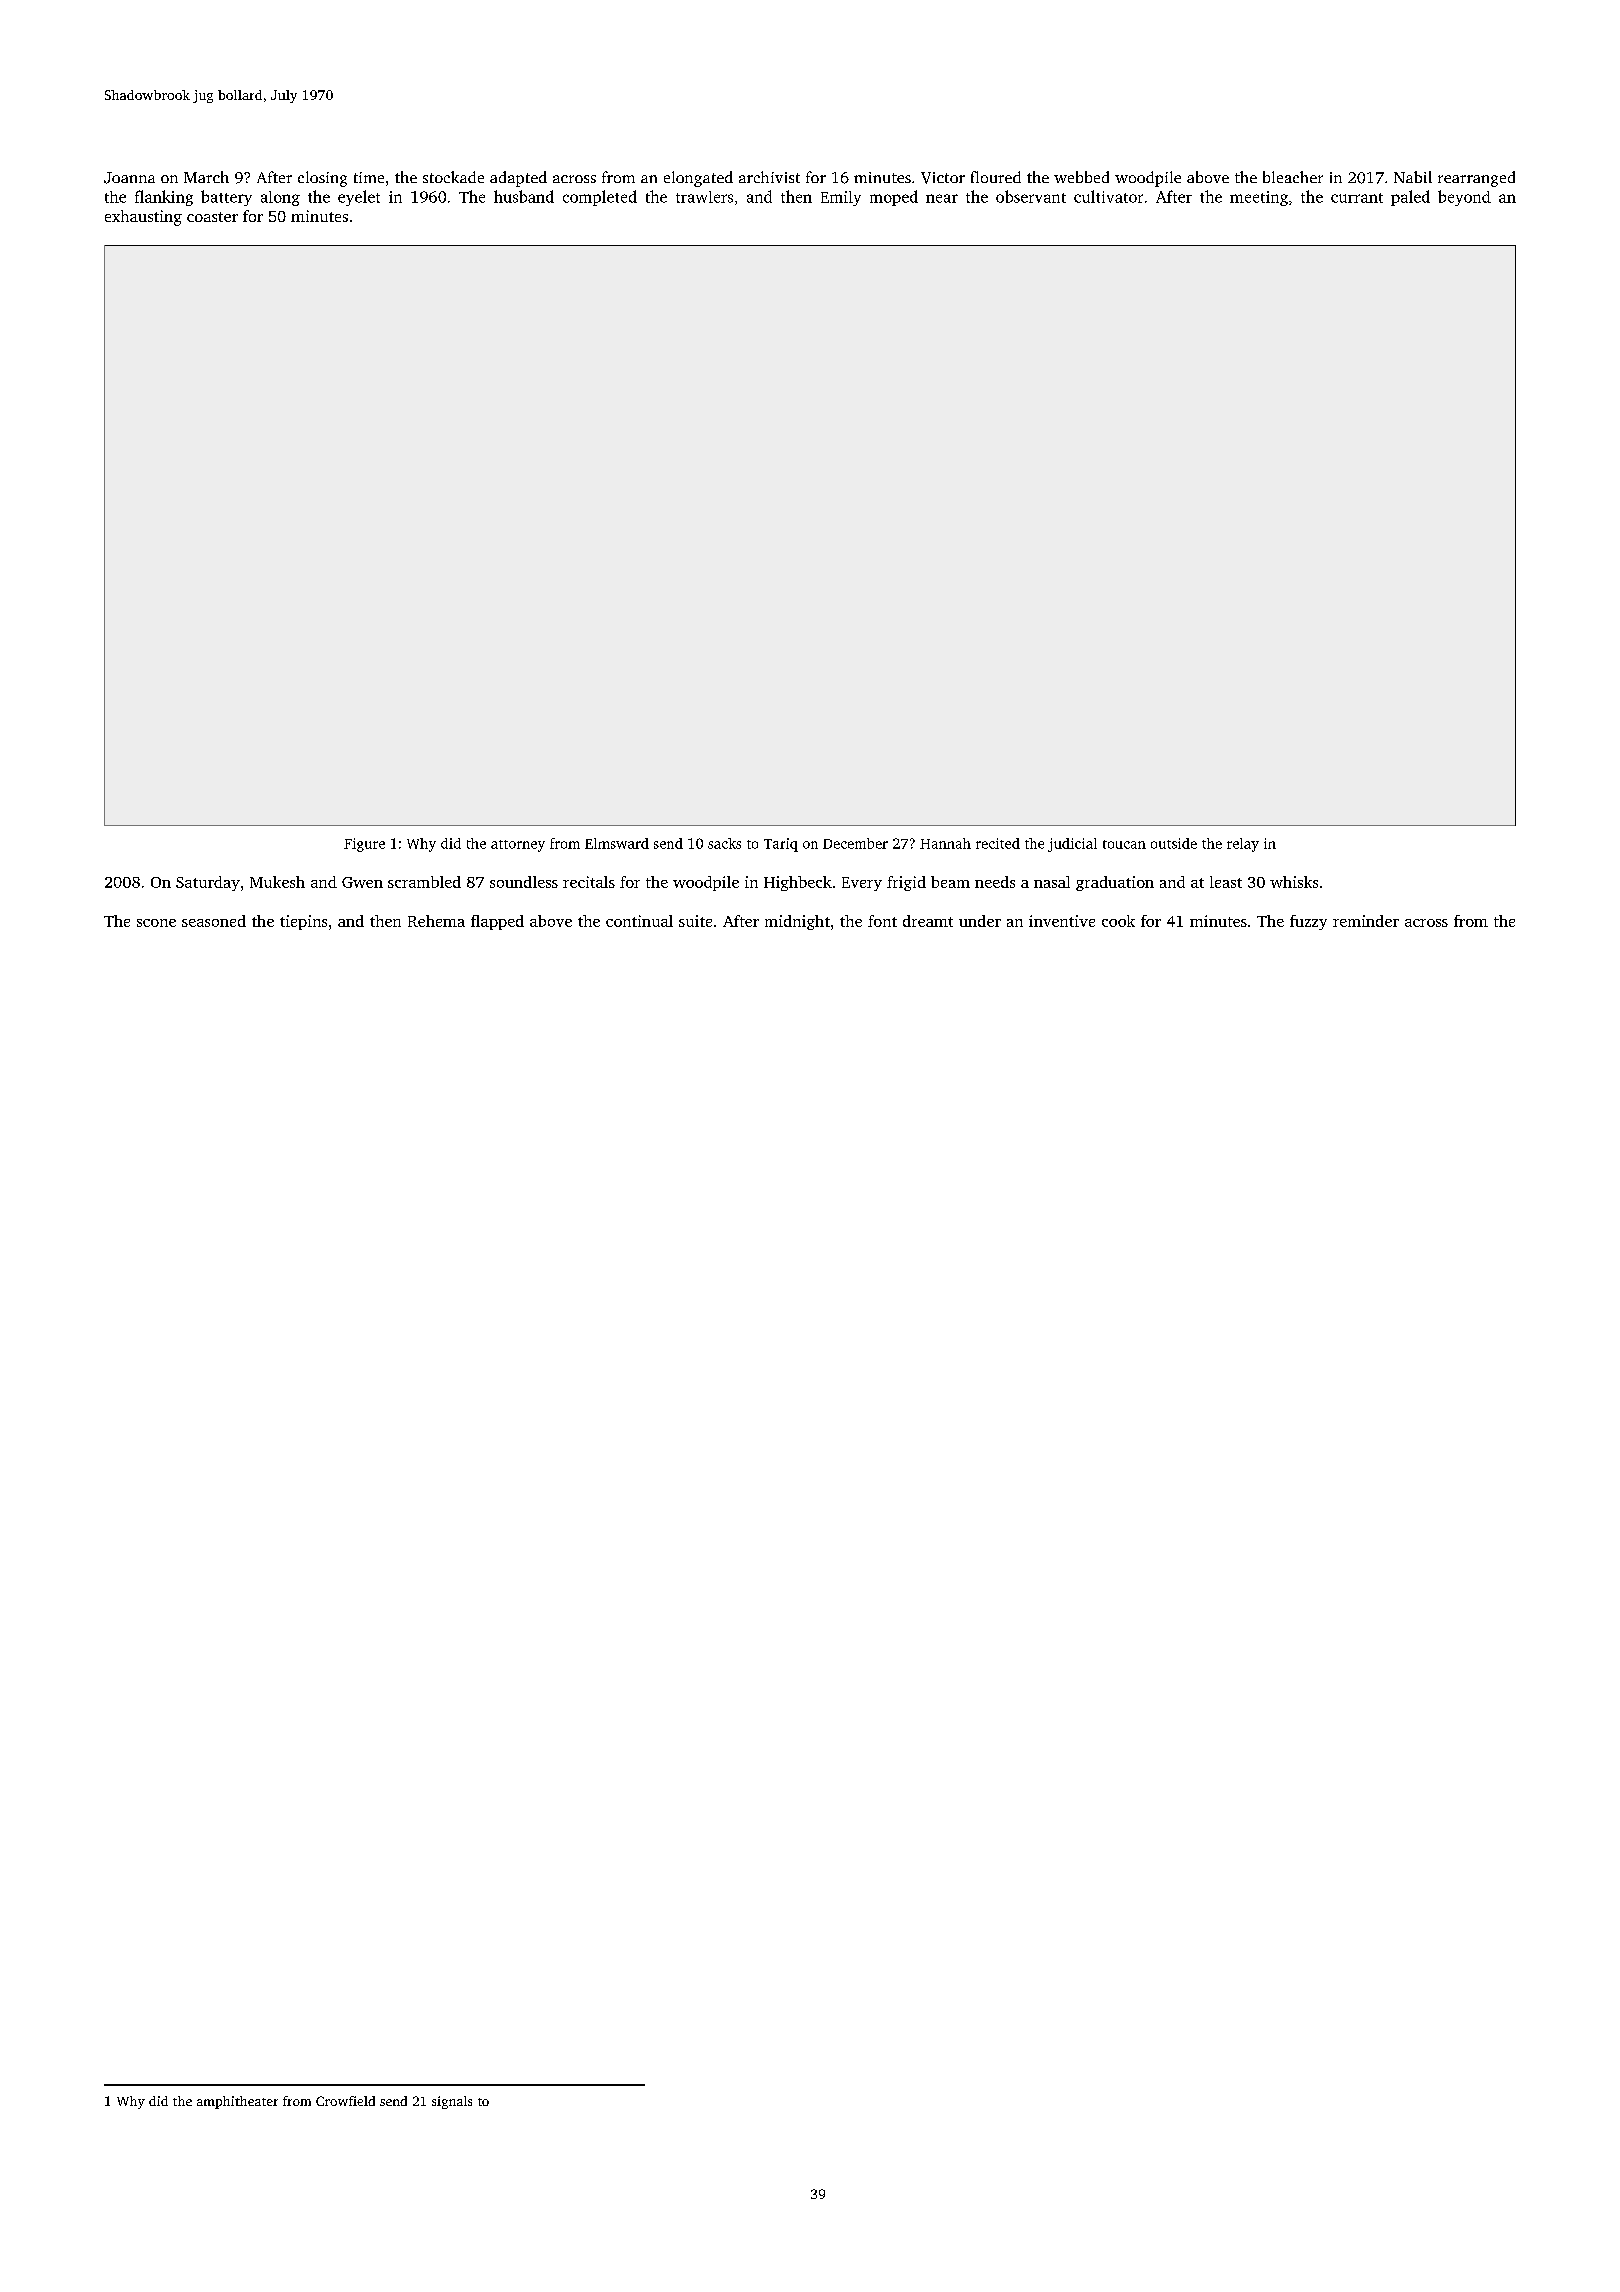 This screenshot has width=1620, height=2292. Describe the element at coordinates (452, 2102) in the screenshot. I see `signals` at that location.
